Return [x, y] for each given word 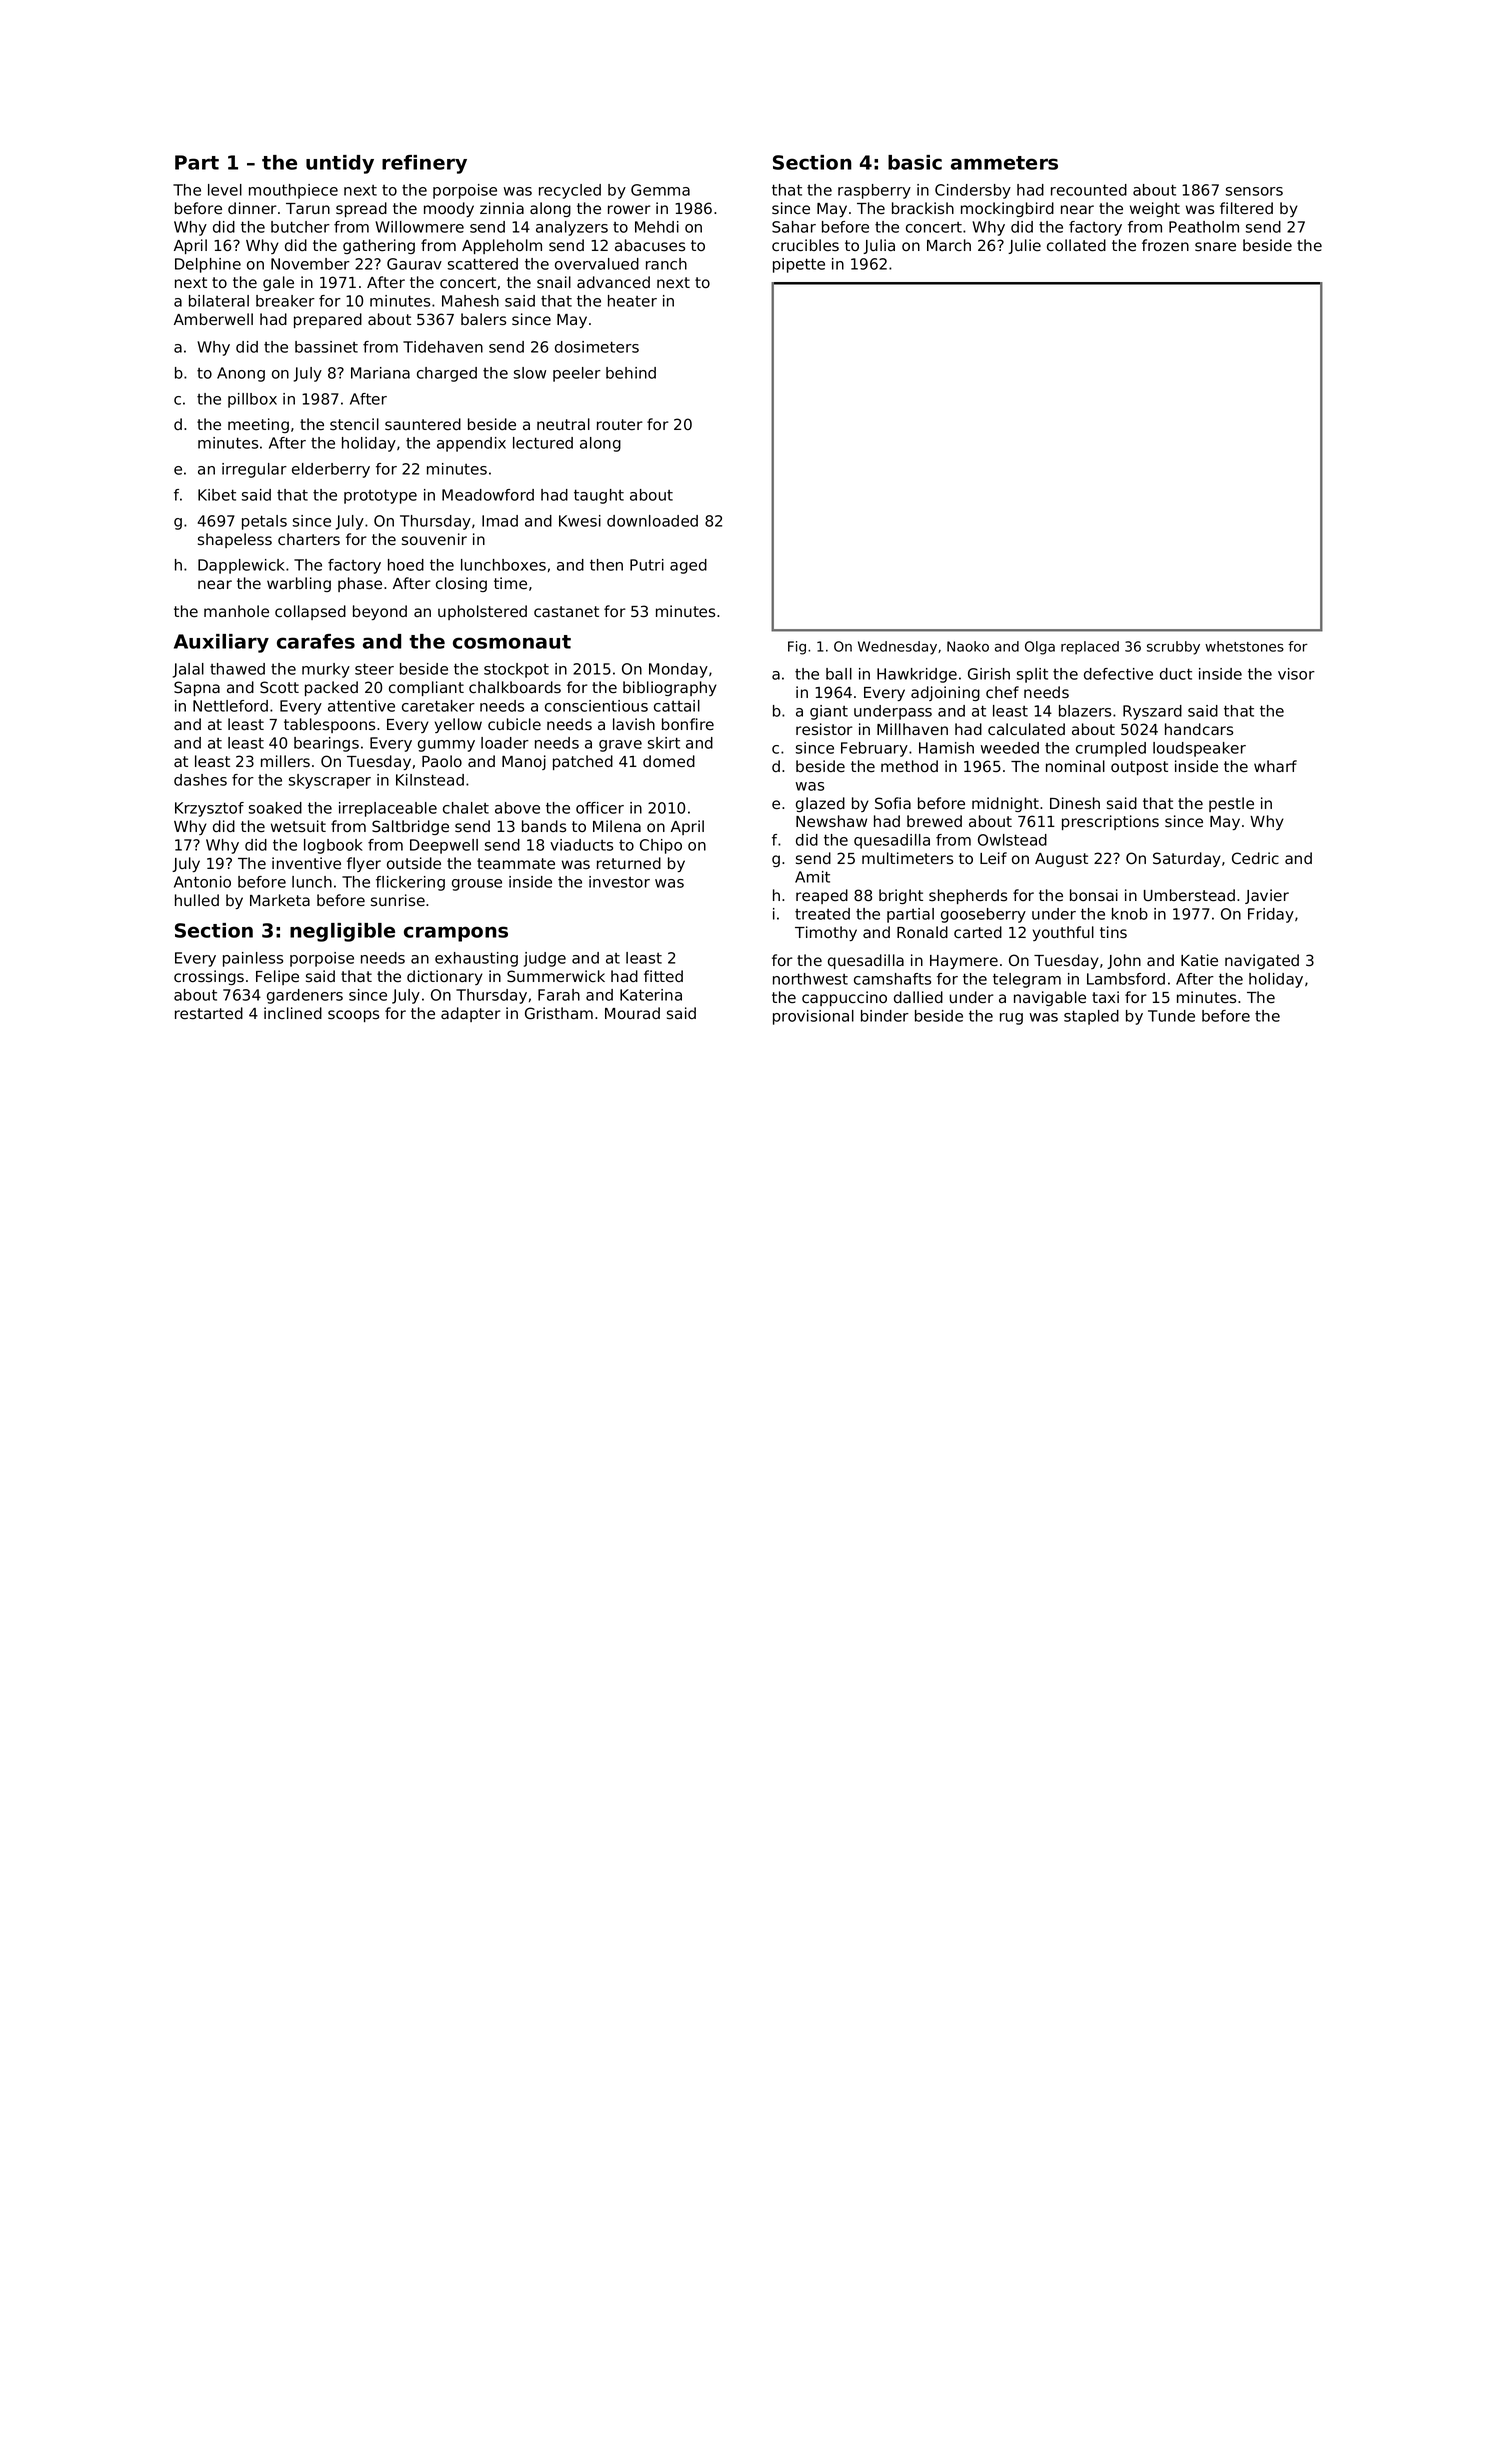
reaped [822, 896]
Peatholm [1204, 227]
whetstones [1244, 646]
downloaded [652, 521]
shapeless [235, 540]
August [1061, 860]
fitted [663, 976]
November [310, 264]
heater [632, 301]
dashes [200, 780]
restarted [209, 1013]
